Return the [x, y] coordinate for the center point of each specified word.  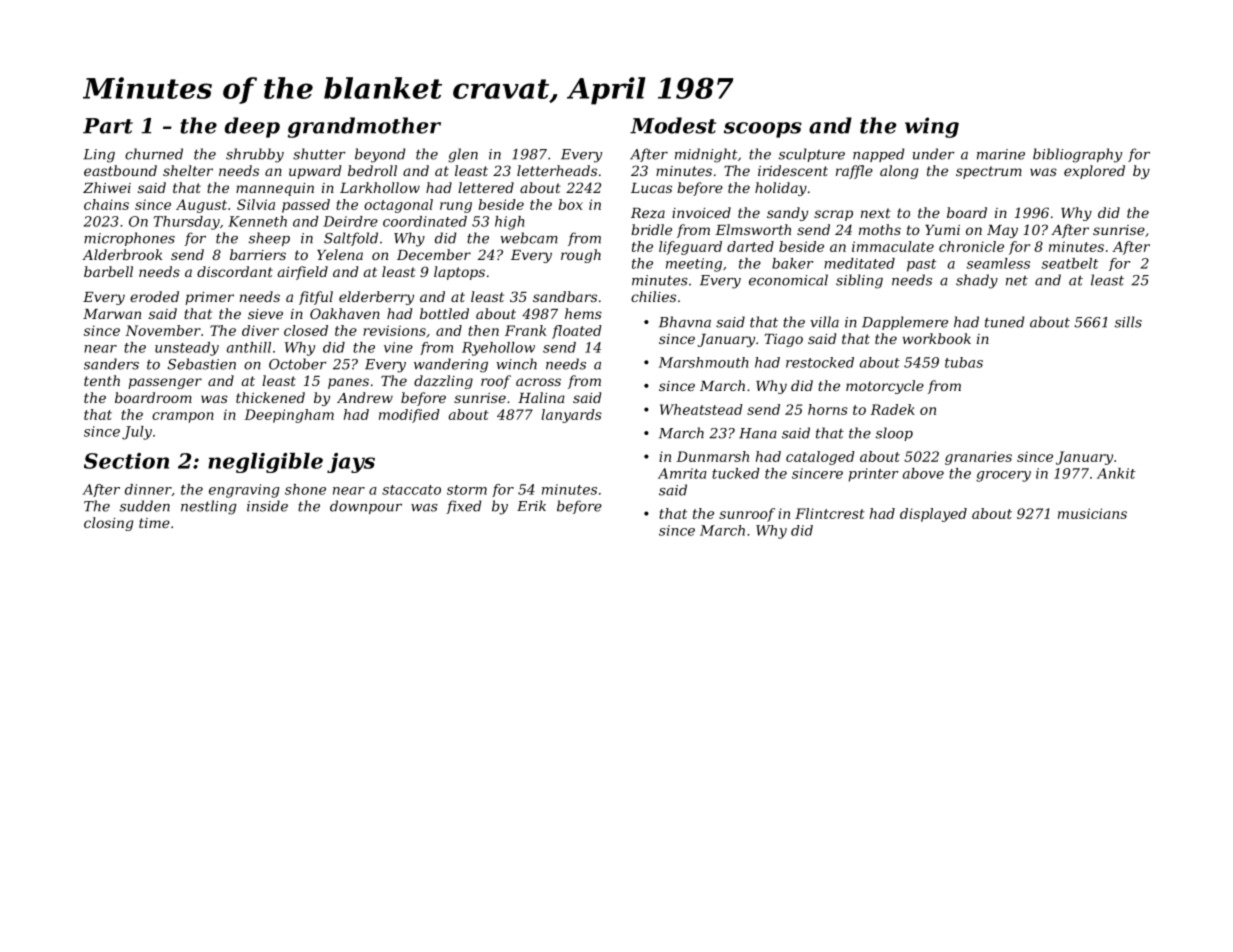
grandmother [364, 127]
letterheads [557, 170]
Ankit [1116, 473]
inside [267, 506]
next [876, 213]
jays [351, 463]
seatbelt [1070, 263]
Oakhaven [345, 313]
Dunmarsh [712, 456]
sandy [787, 214]
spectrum [989, 172]
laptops [459, 273]
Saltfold [351, 239]
